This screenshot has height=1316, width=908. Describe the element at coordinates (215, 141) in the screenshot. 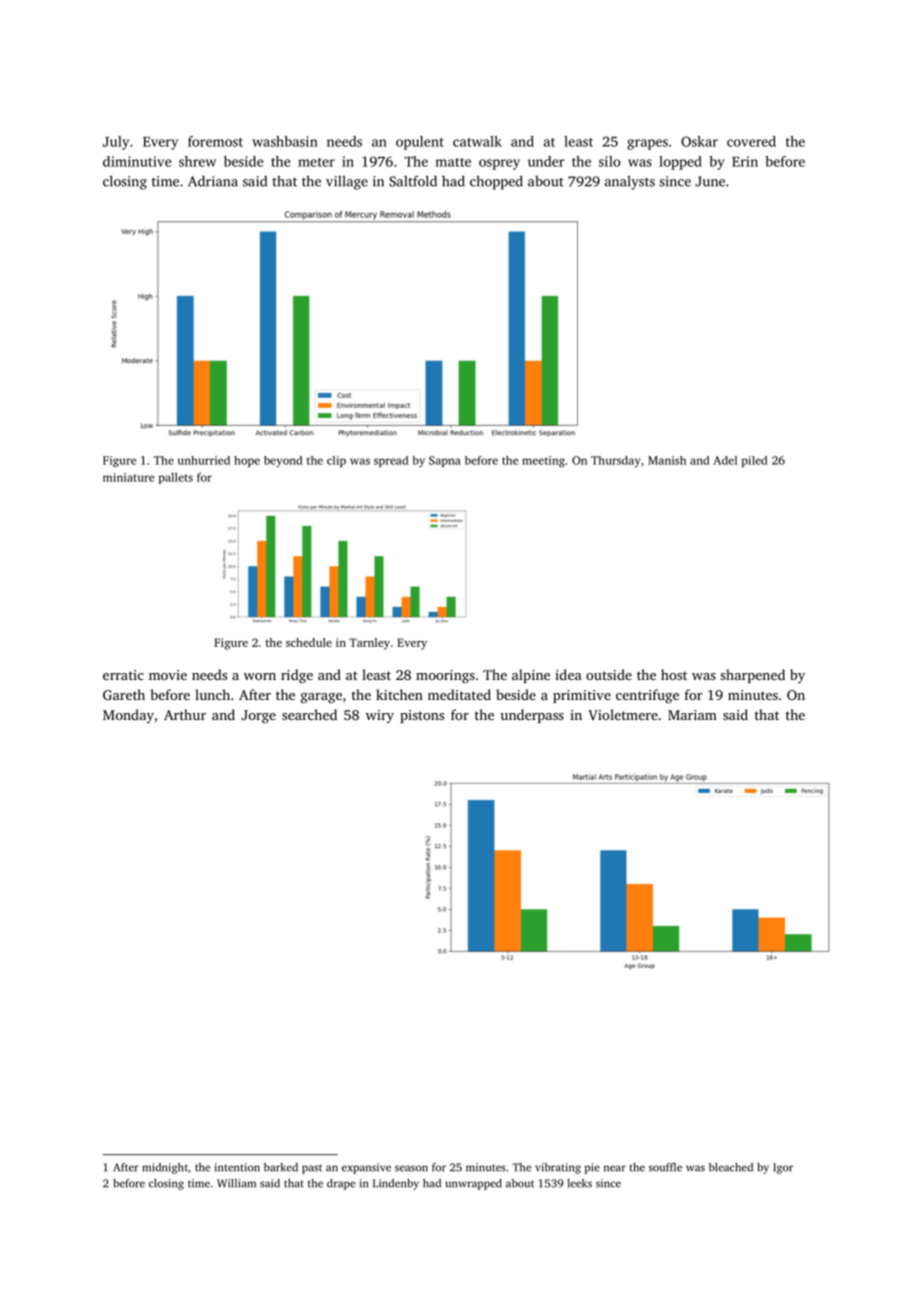

I see `foremost` at that location.
